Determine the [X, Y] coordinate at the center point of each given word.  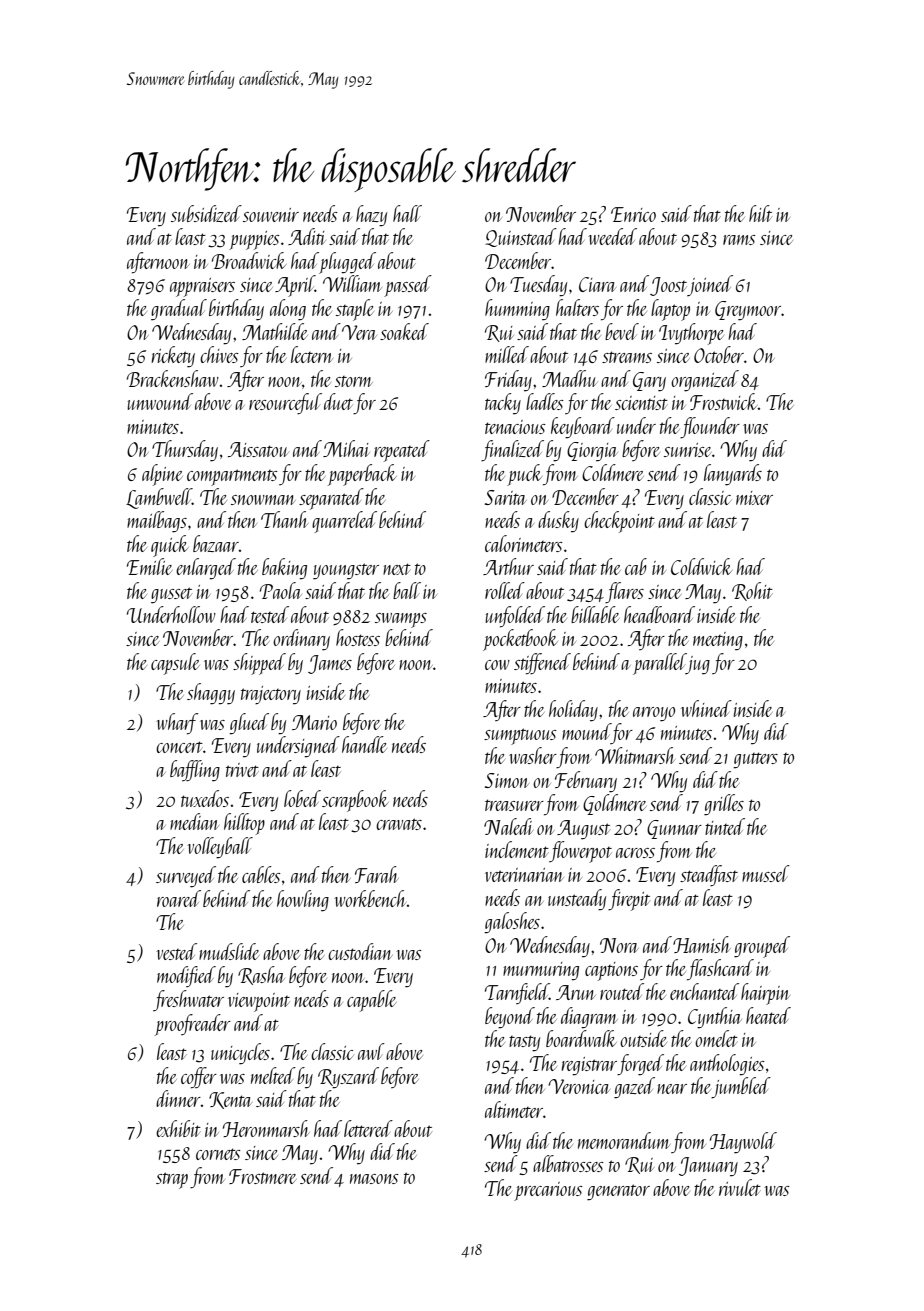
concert [179, 747]
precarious [548, 1191]
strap [172, 1180]
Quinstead [521, 237]
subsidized [206, 213]
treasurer [514, 805]
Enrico [633, 214]
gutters [755, 760]
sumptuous [520, 736]
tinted [725, 826]
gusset [171, 595]
